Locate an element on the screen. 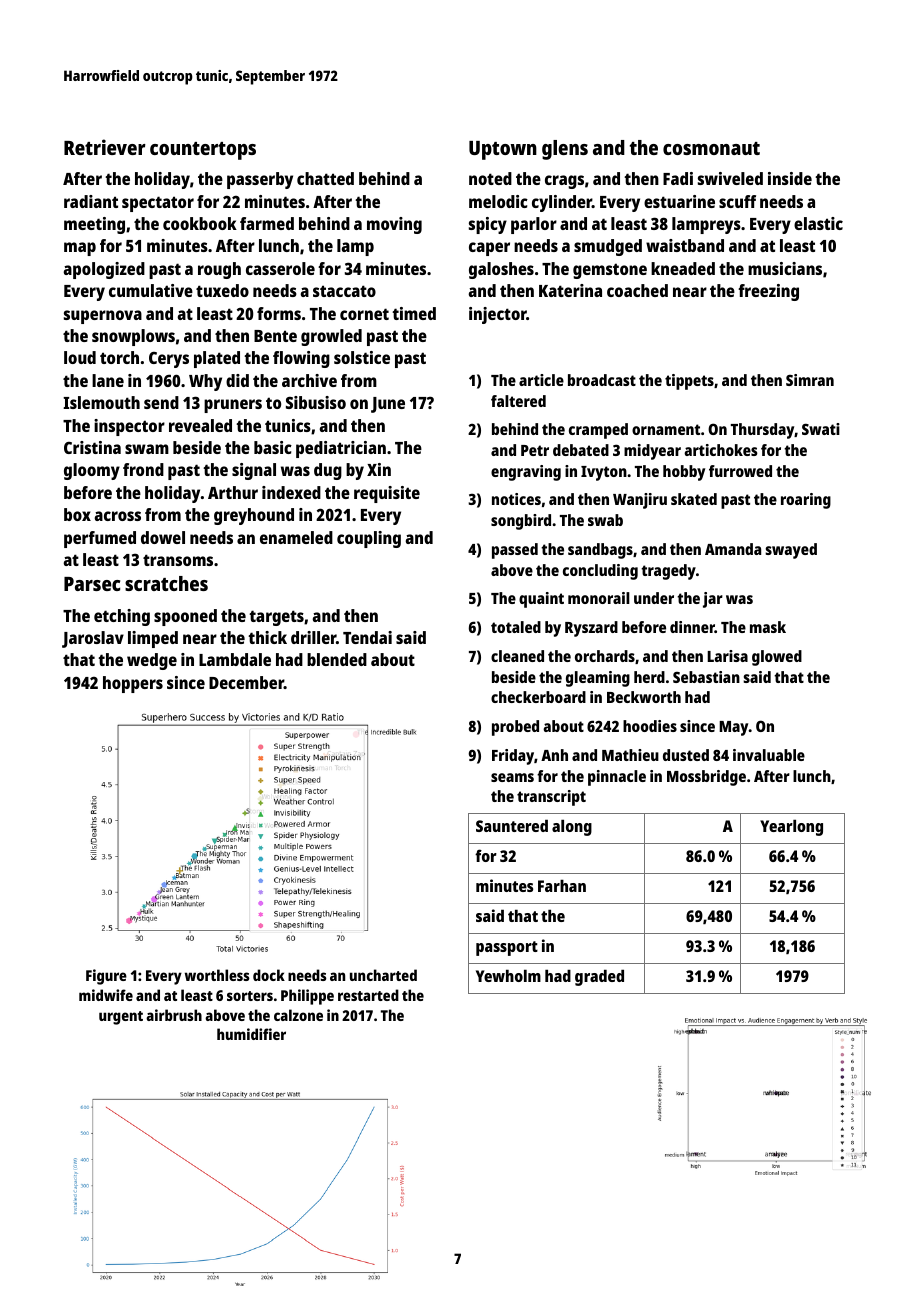 The image size is (908, 1316). Jaroslav is located at coordinates (93, 639).
